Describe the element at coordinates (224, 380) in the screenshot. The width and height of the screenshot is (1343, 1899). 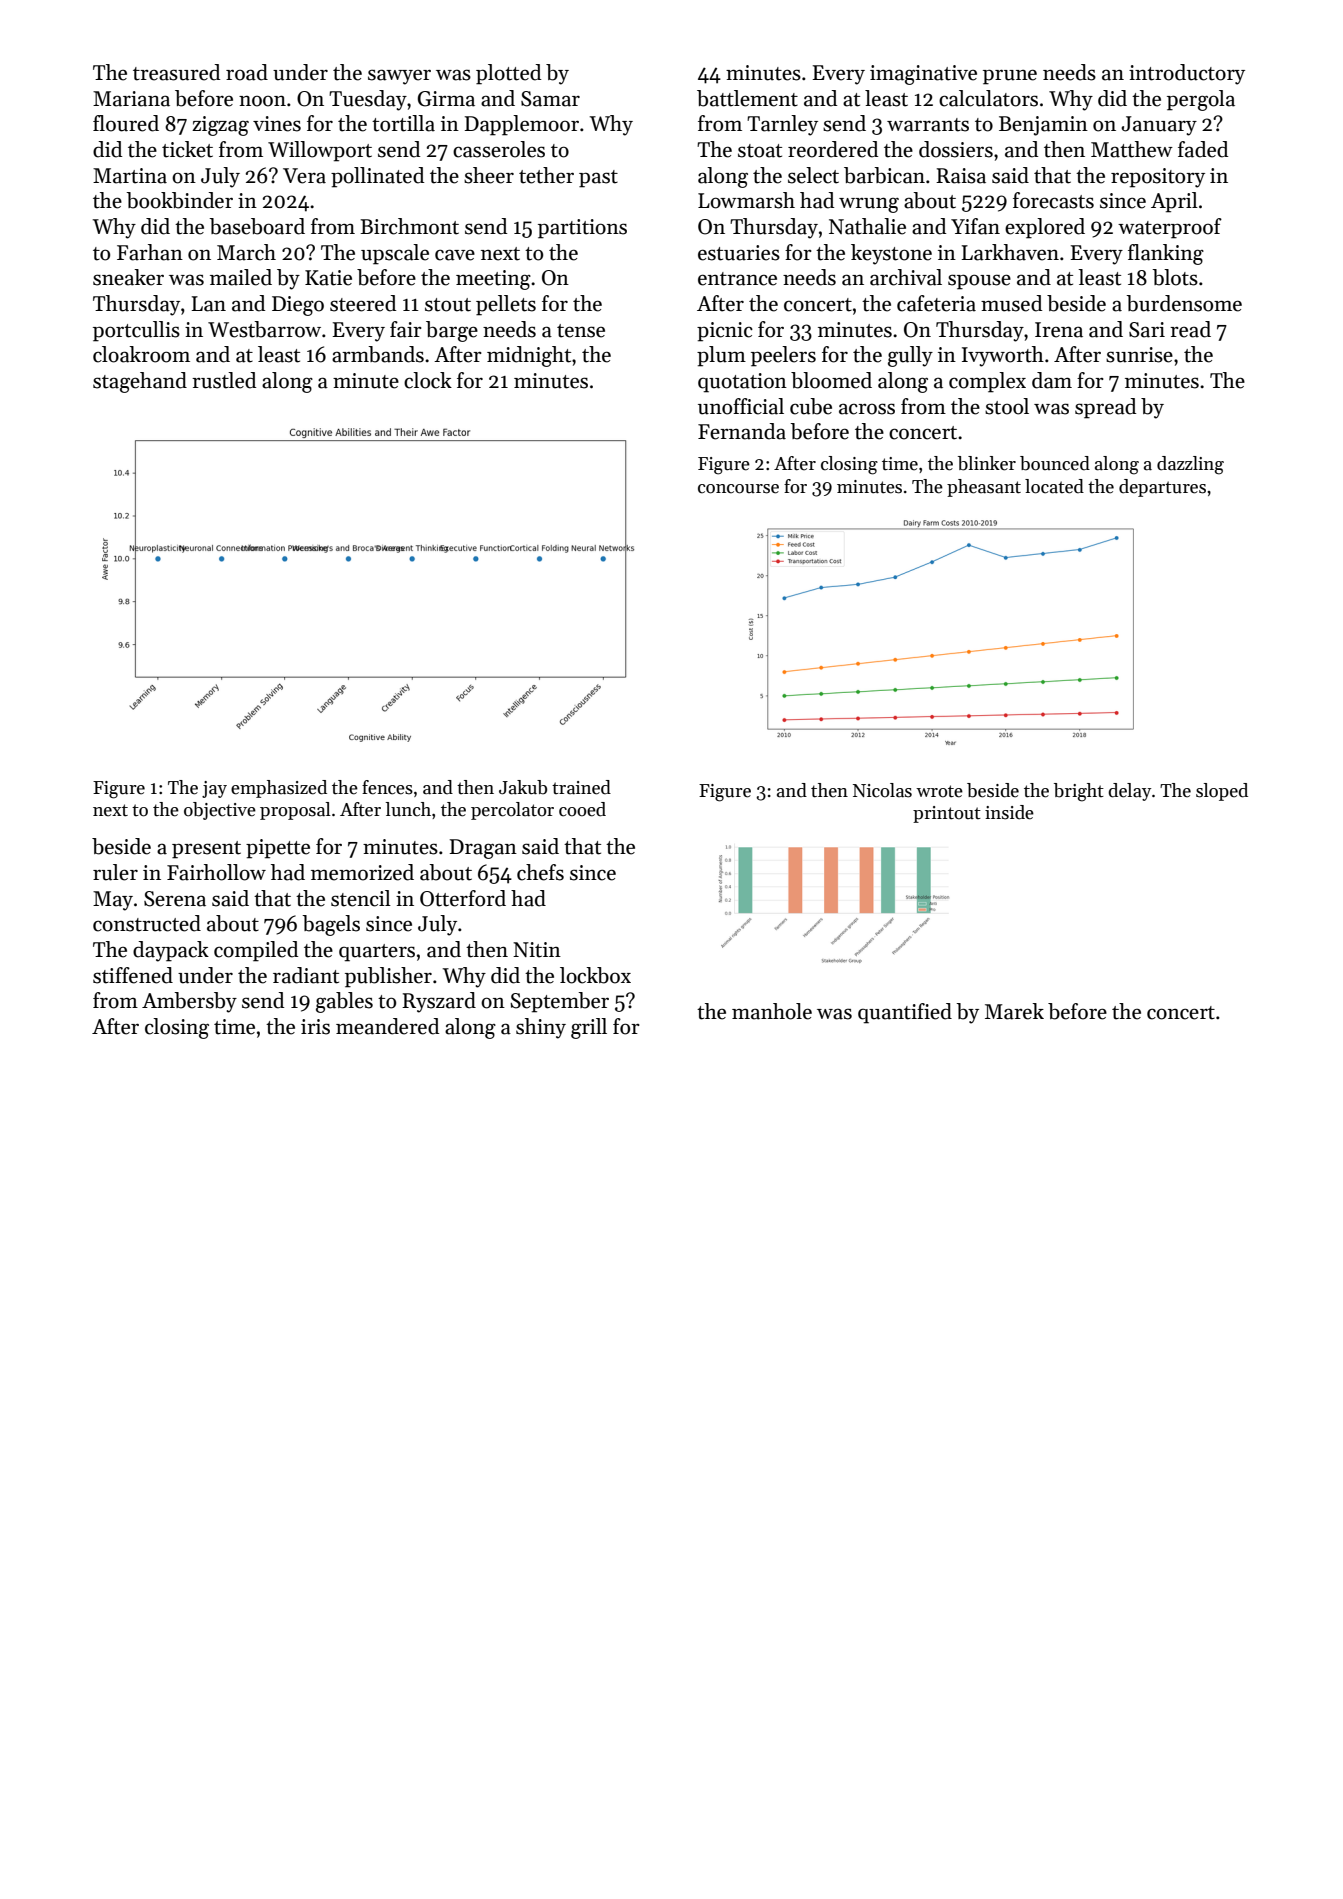
I see `rustled` at that location.
